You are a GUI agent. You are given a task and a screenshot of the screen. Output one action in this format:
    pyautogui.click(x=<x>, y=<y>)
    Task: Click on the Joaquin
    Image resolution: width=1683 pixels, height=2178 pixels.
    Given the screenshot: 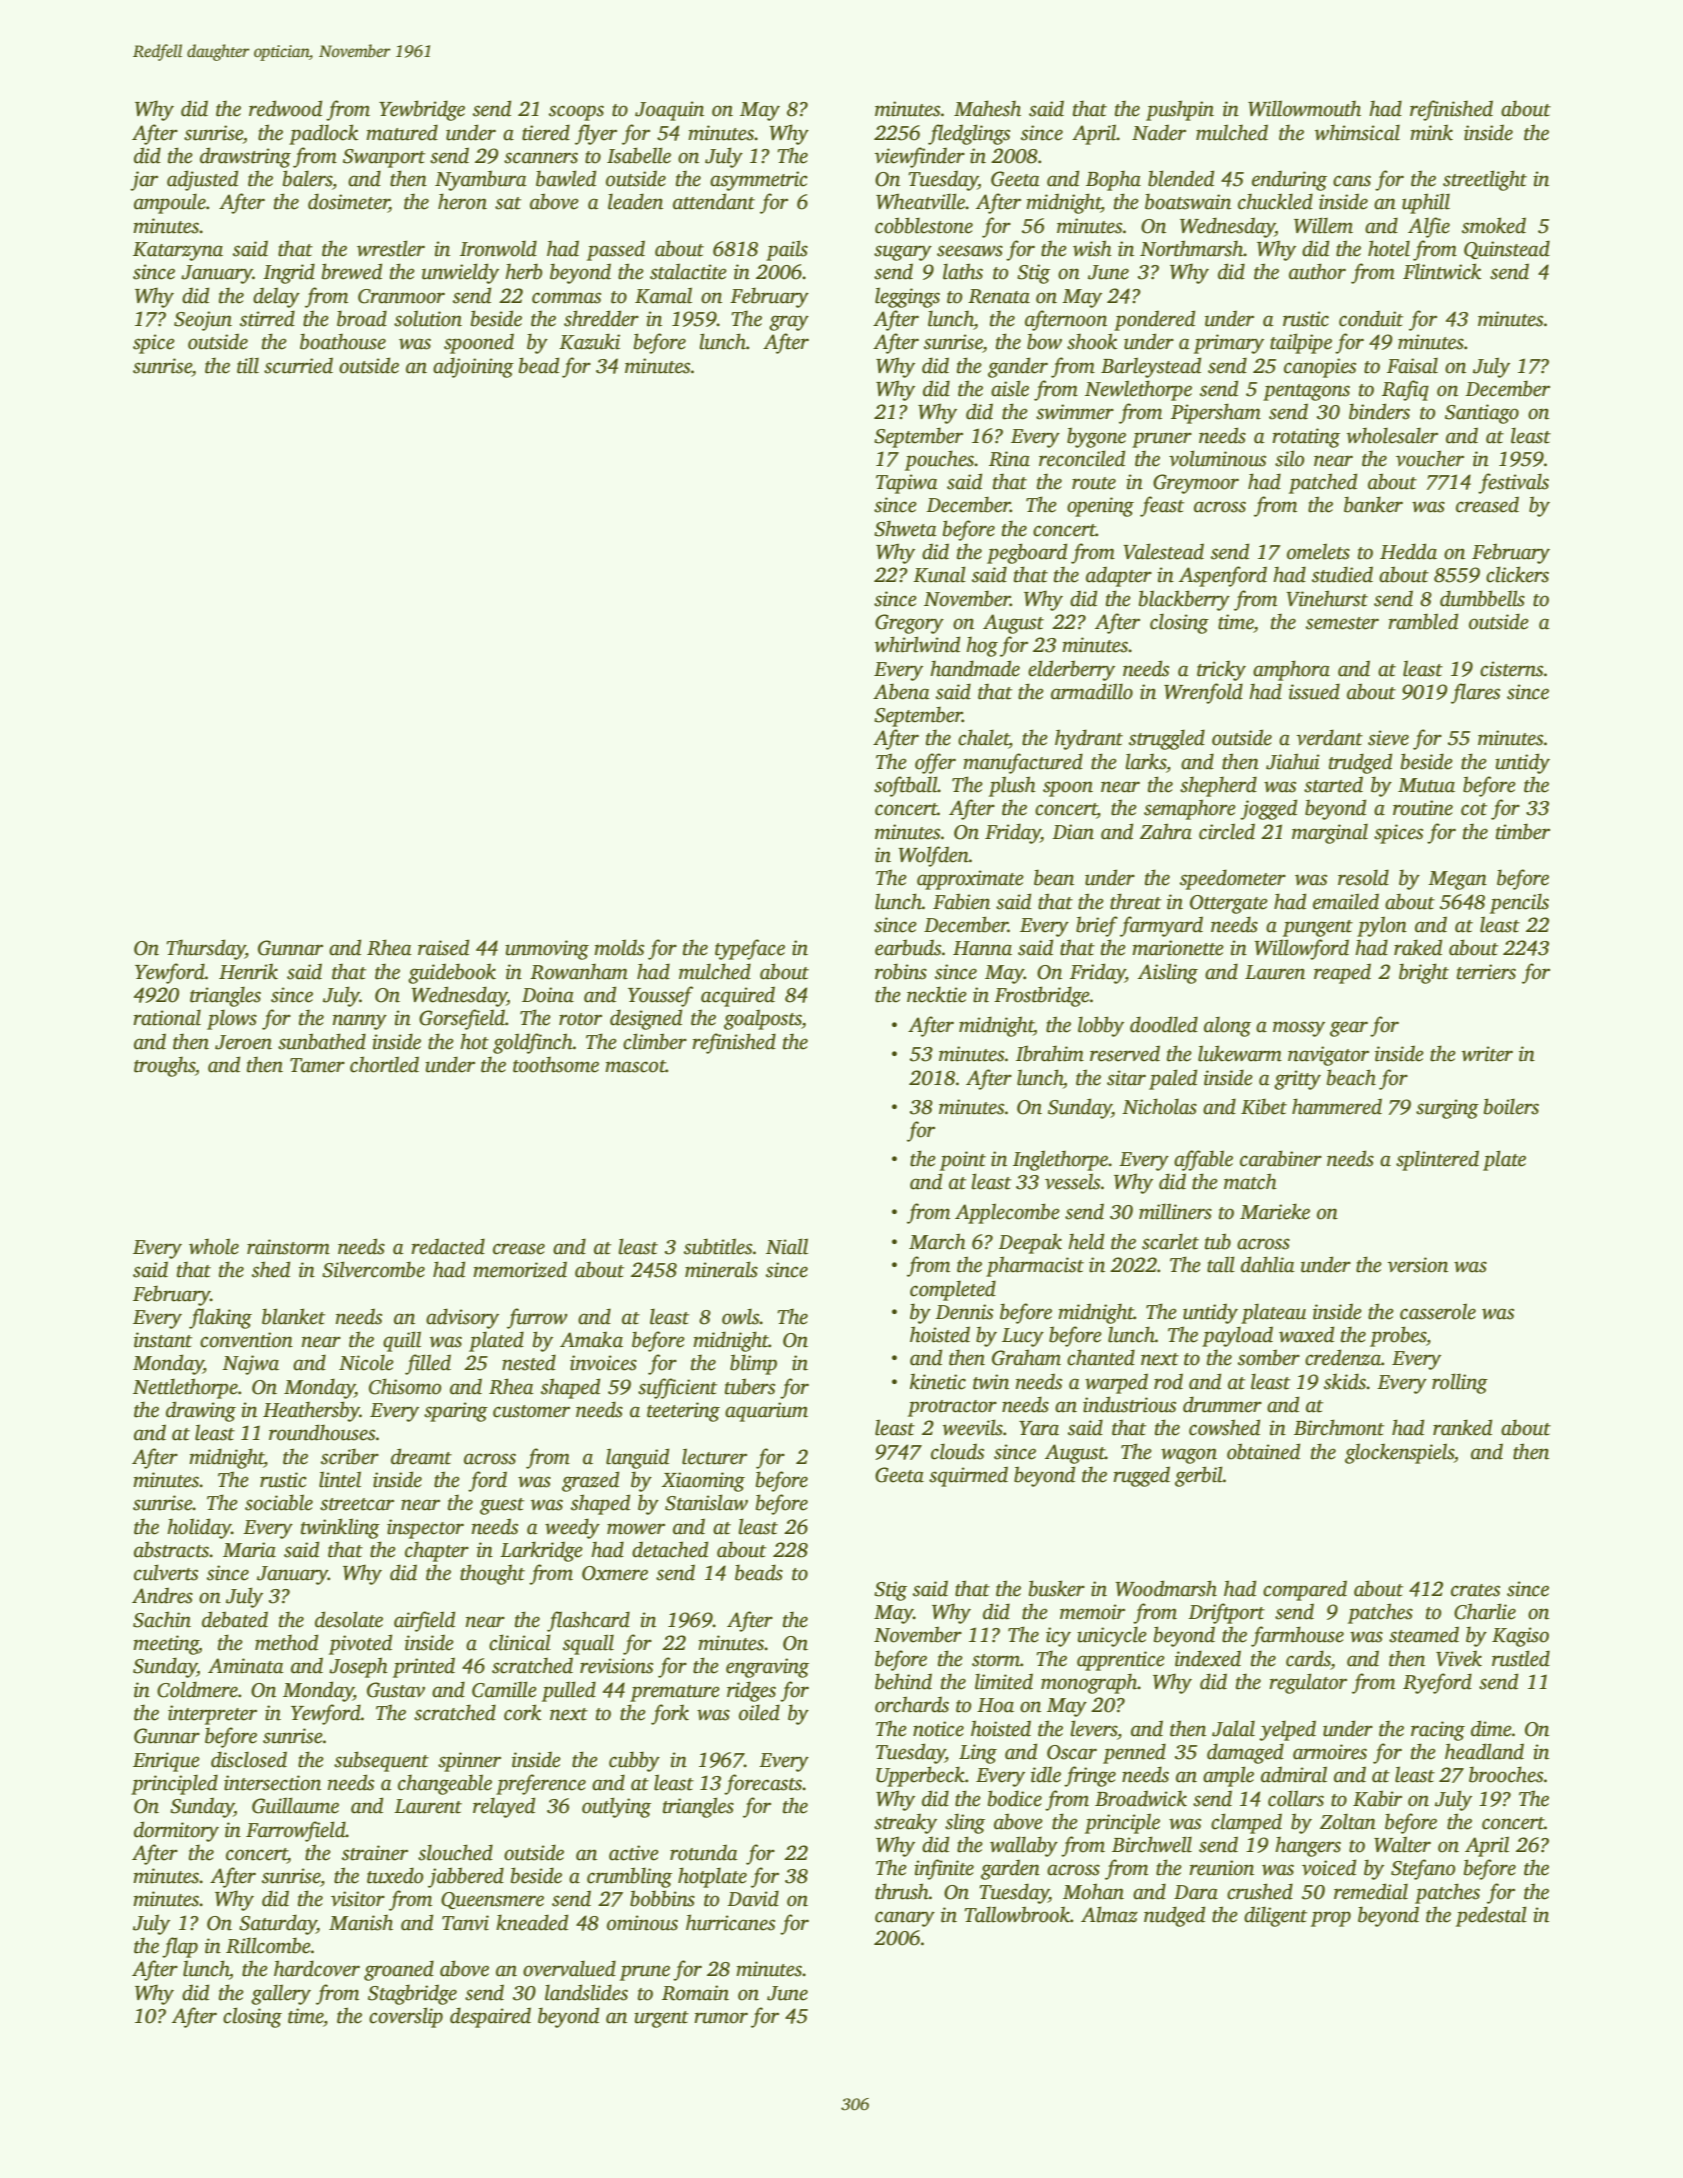 What is the action you would take?
    pyautogui.click(x=669, y=111)
